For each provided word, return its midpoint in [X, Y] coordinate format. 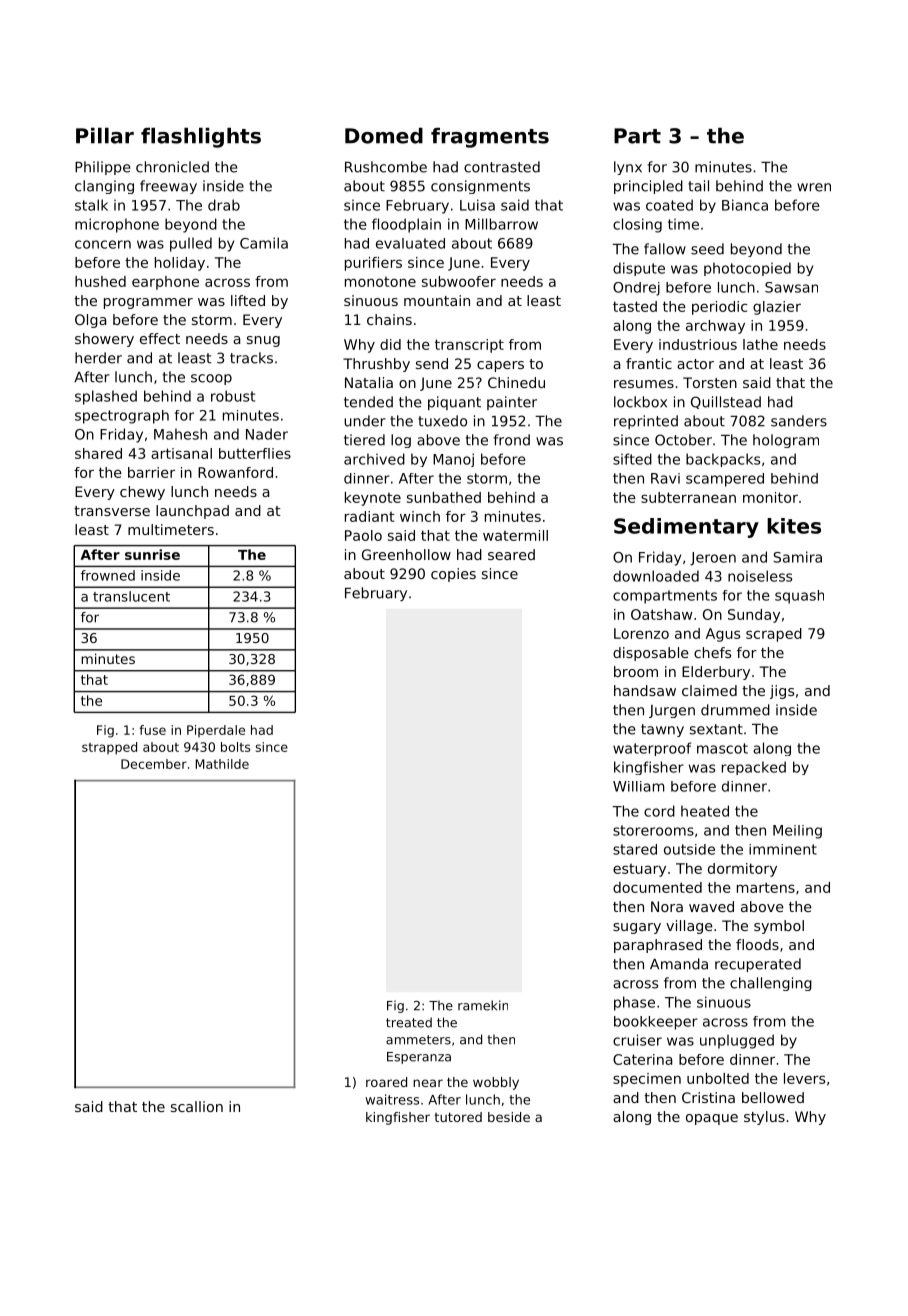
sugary [637, 928]
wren [814, 187]
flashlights [201, 138]
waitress [392, 1099]
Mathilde [222, 764]
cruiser [637, 1040]
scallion [197, 1106]
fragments [490, 138]
